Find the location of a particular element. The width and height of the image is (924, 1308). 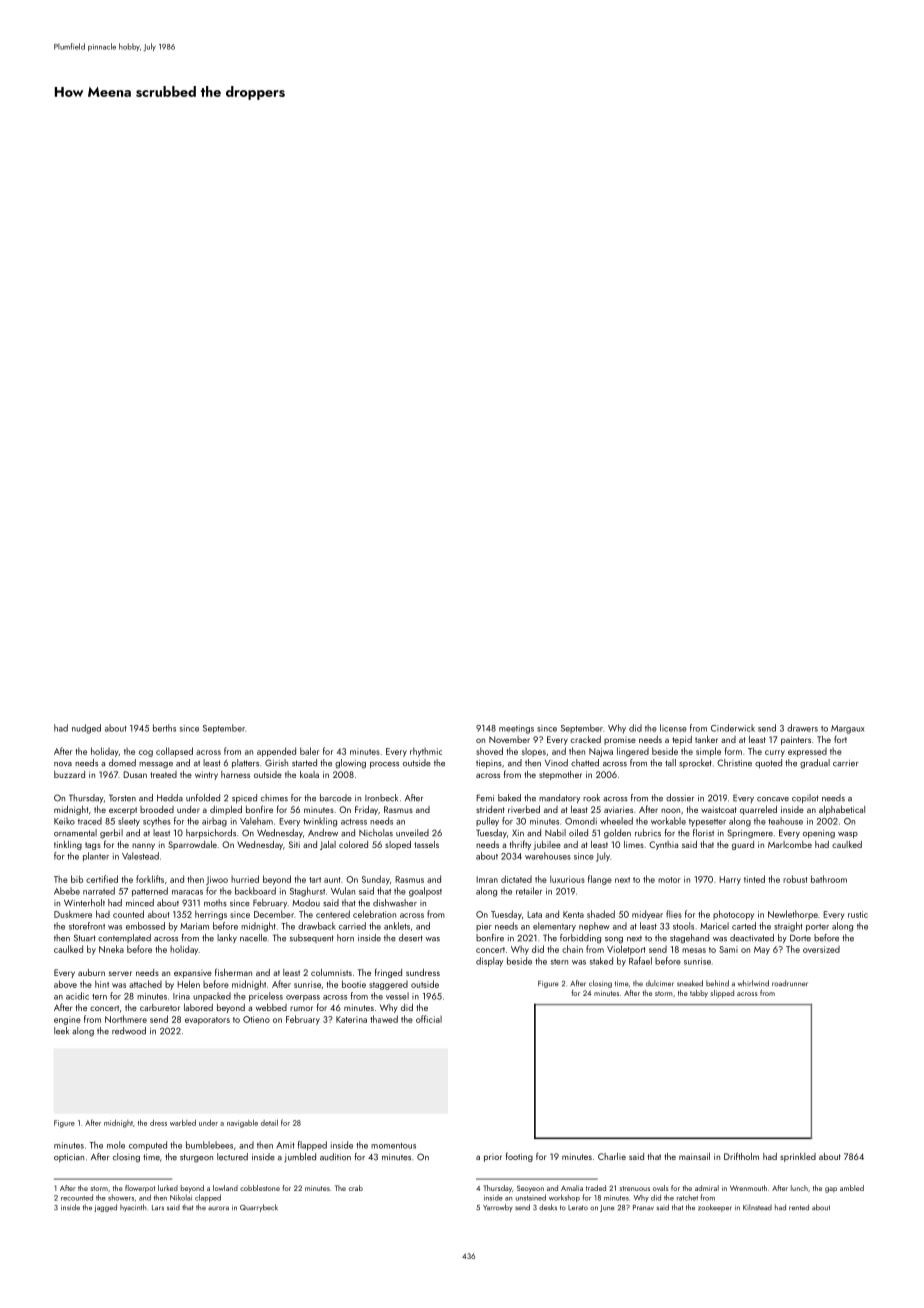

berths is located at coordinates (164, 728).
